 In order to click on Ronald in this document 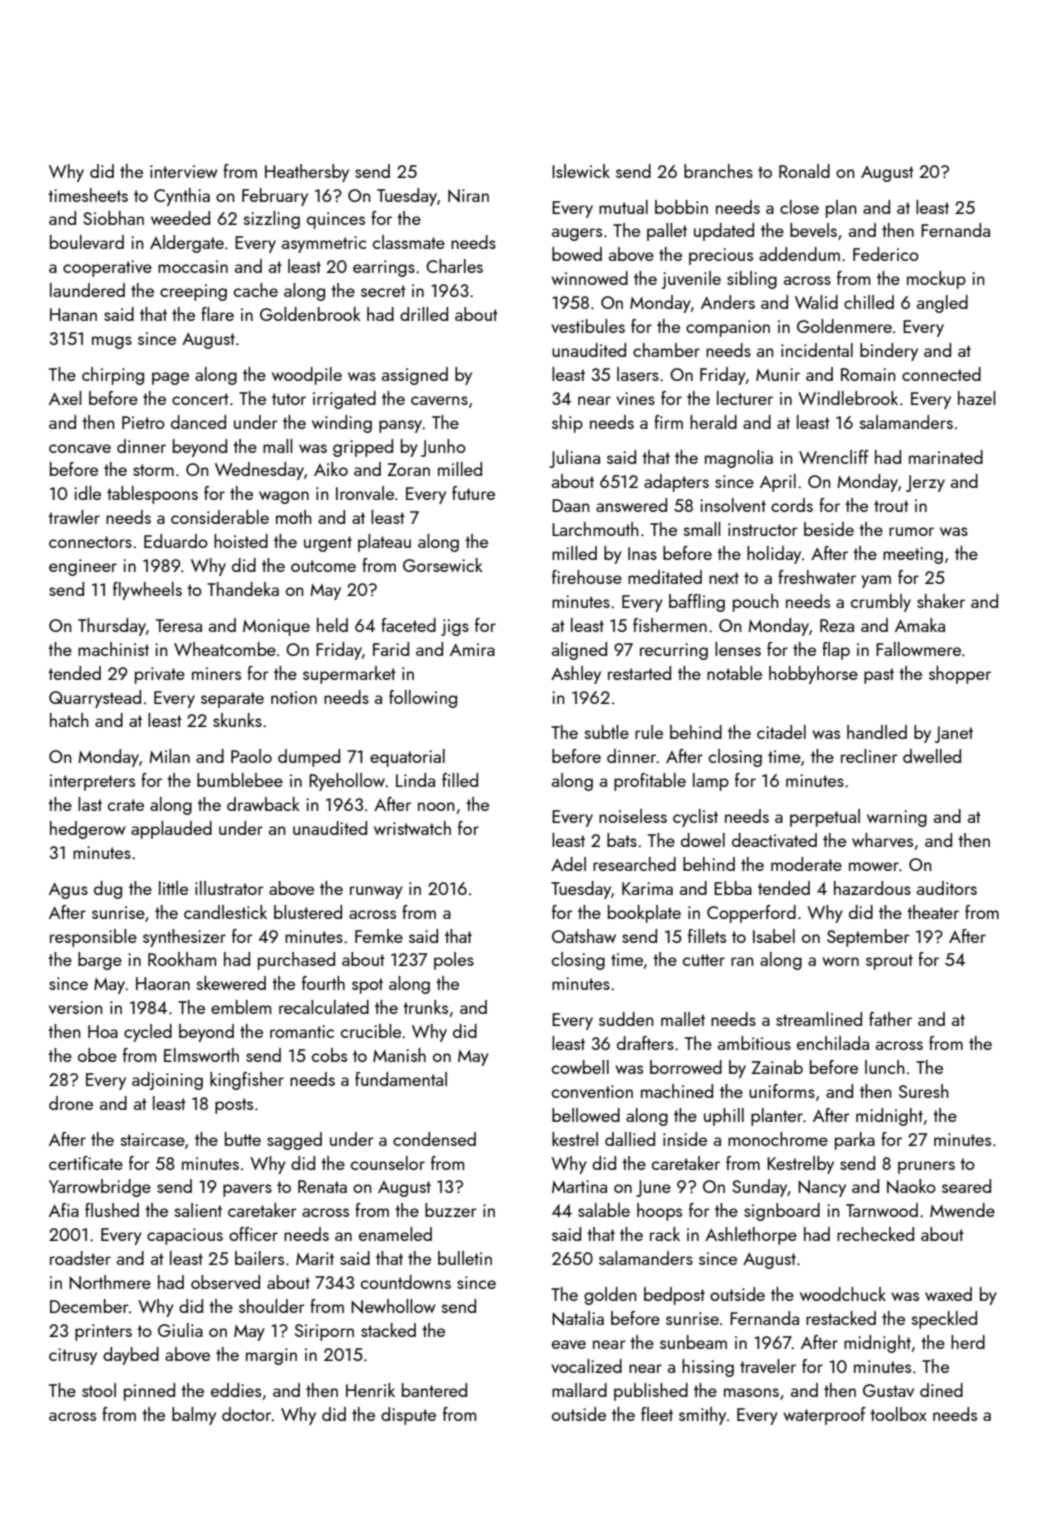, I will do `click(804, 171)`.
